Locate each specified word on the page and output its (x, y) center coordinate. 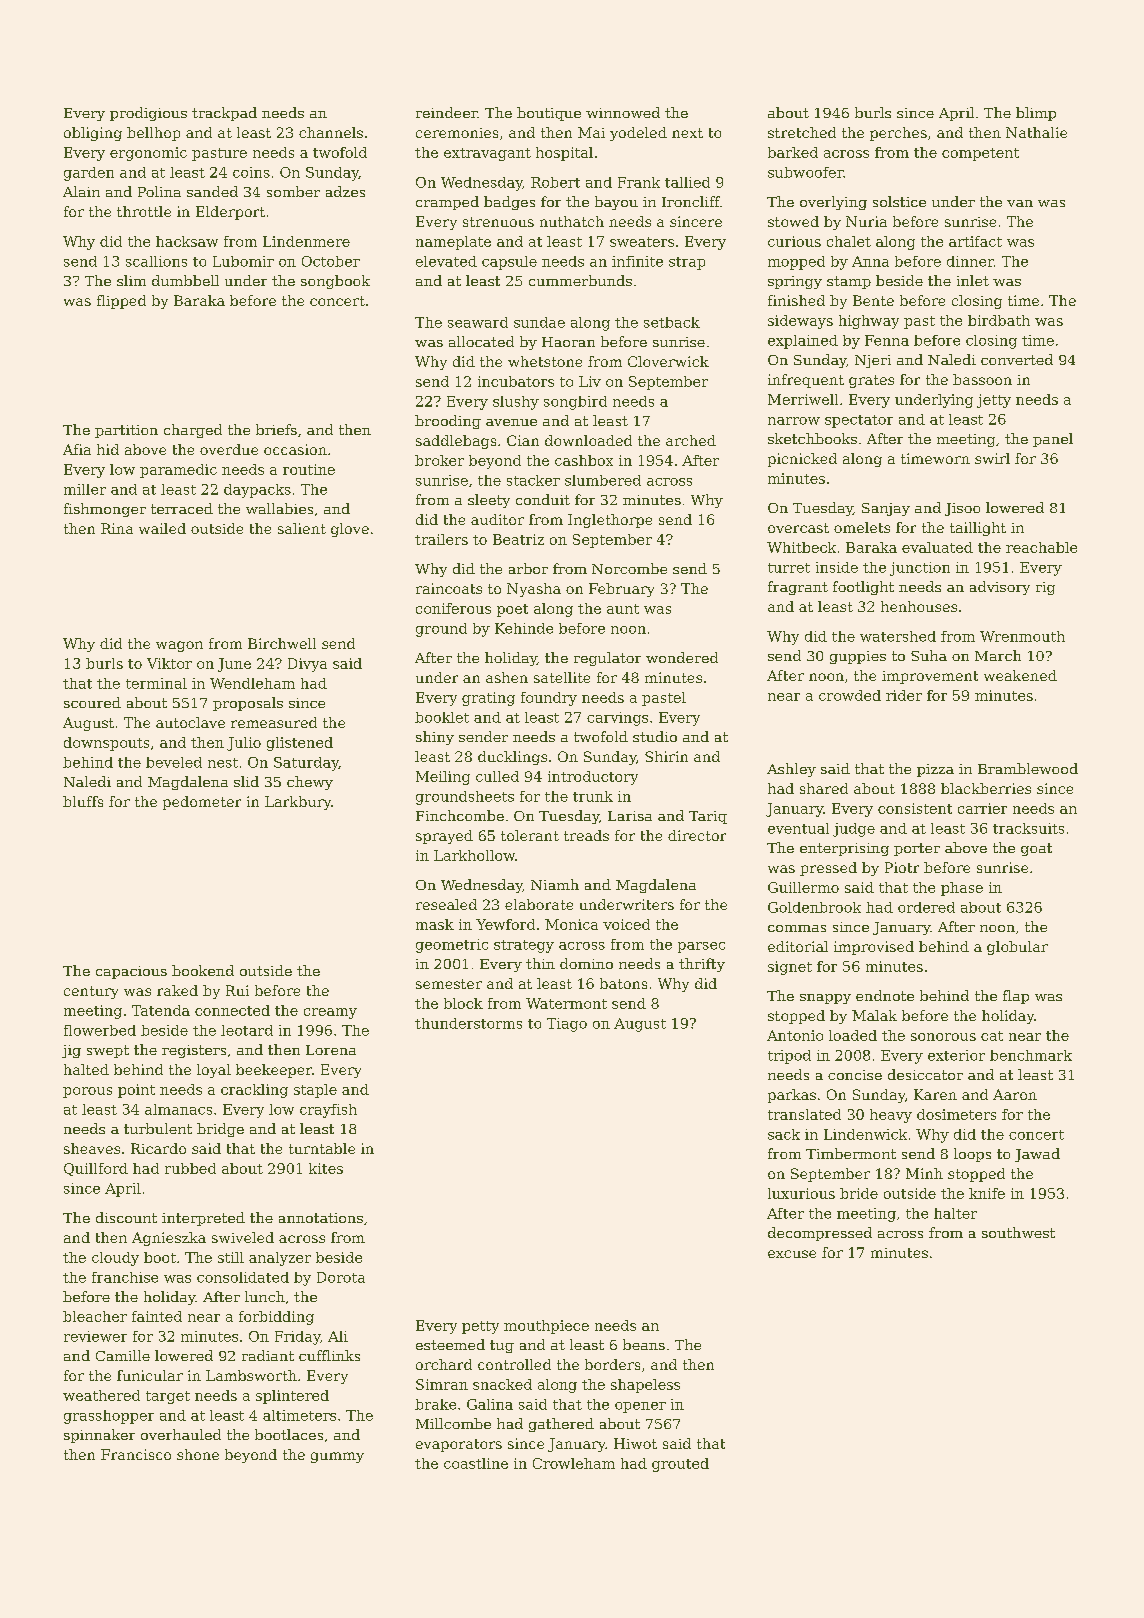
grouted (680, 1465)
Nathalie (1036, 132)
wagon (179, 646)
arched (691, 440)
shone (198, 1454)
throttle (144, 211)
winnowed (623, 112)
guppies (858, 657)
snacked (502, 1384)
